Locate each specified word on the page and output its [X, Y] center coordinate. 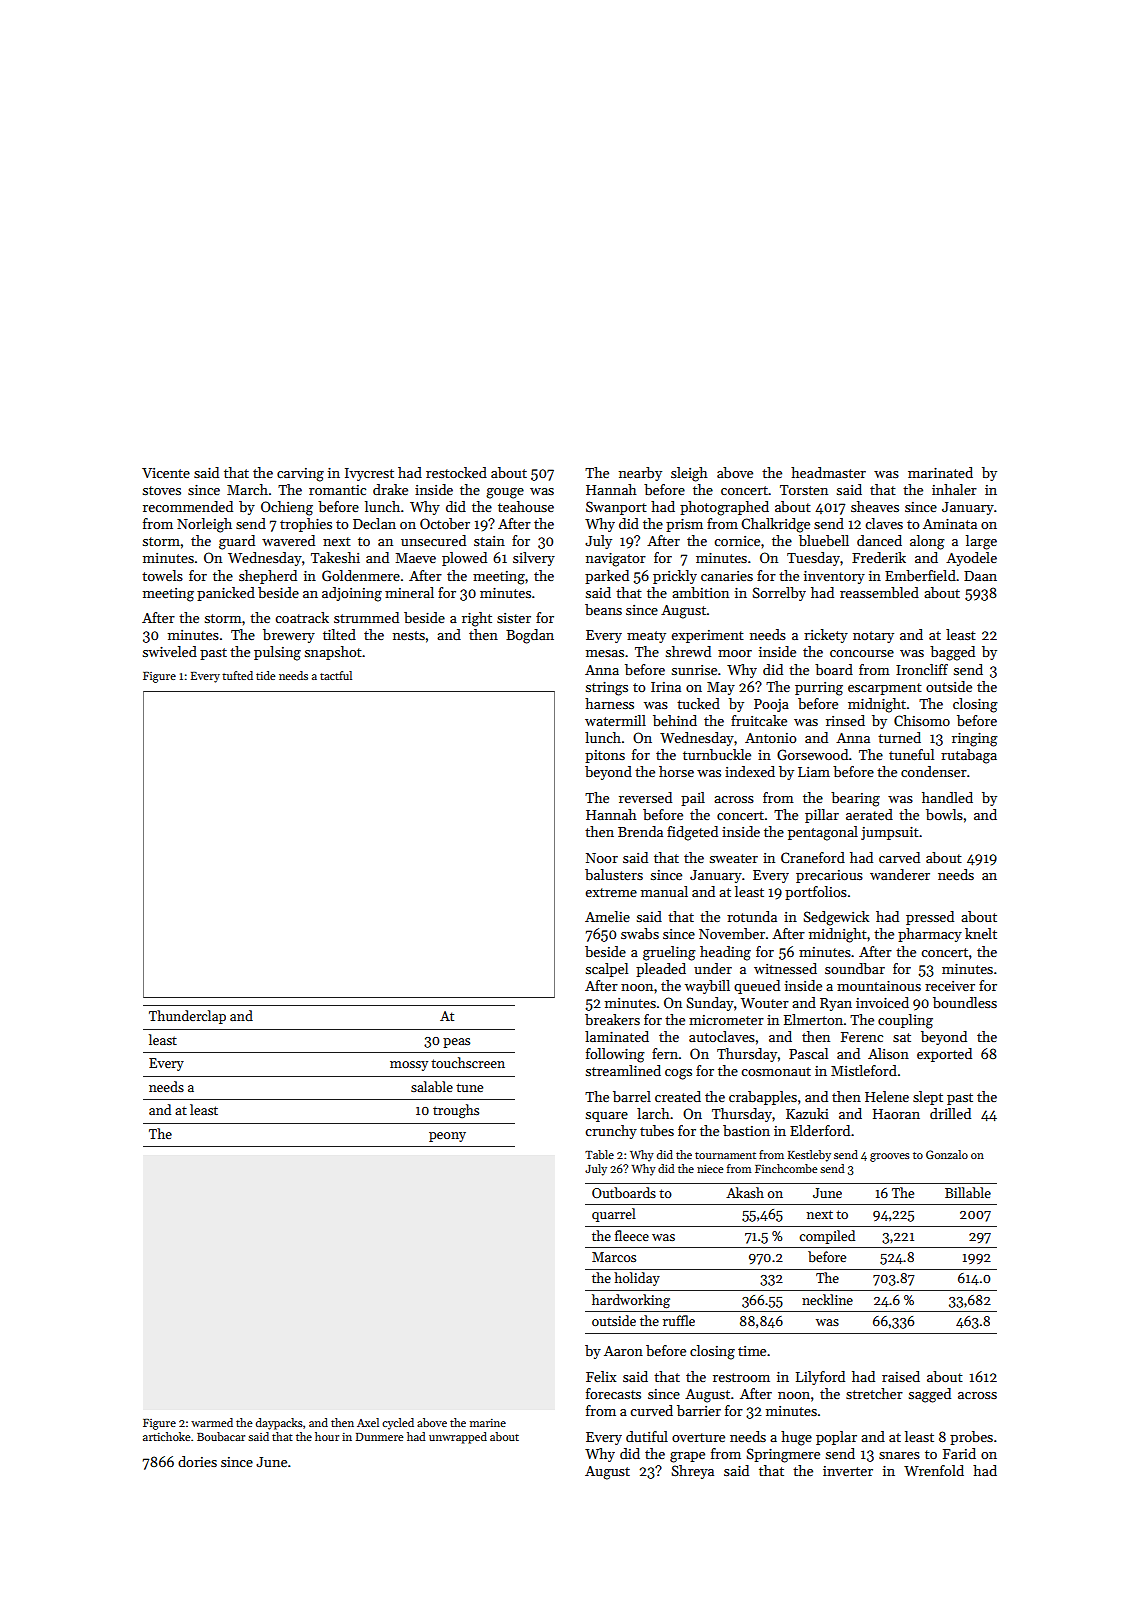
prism [684, 525]
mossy [409, 1066]
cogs [678, 1074]
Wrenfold [934, 1470]
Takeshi [335, 557]
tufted [237, 675]
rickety [826, 636]
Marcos [614, 1257]
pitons [605, 756]
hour [327, 1436]
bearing [855, 799]
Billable [968, 1192]
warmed [212, 1422]
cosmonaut [776, 1071]
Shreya [692, 1472]
